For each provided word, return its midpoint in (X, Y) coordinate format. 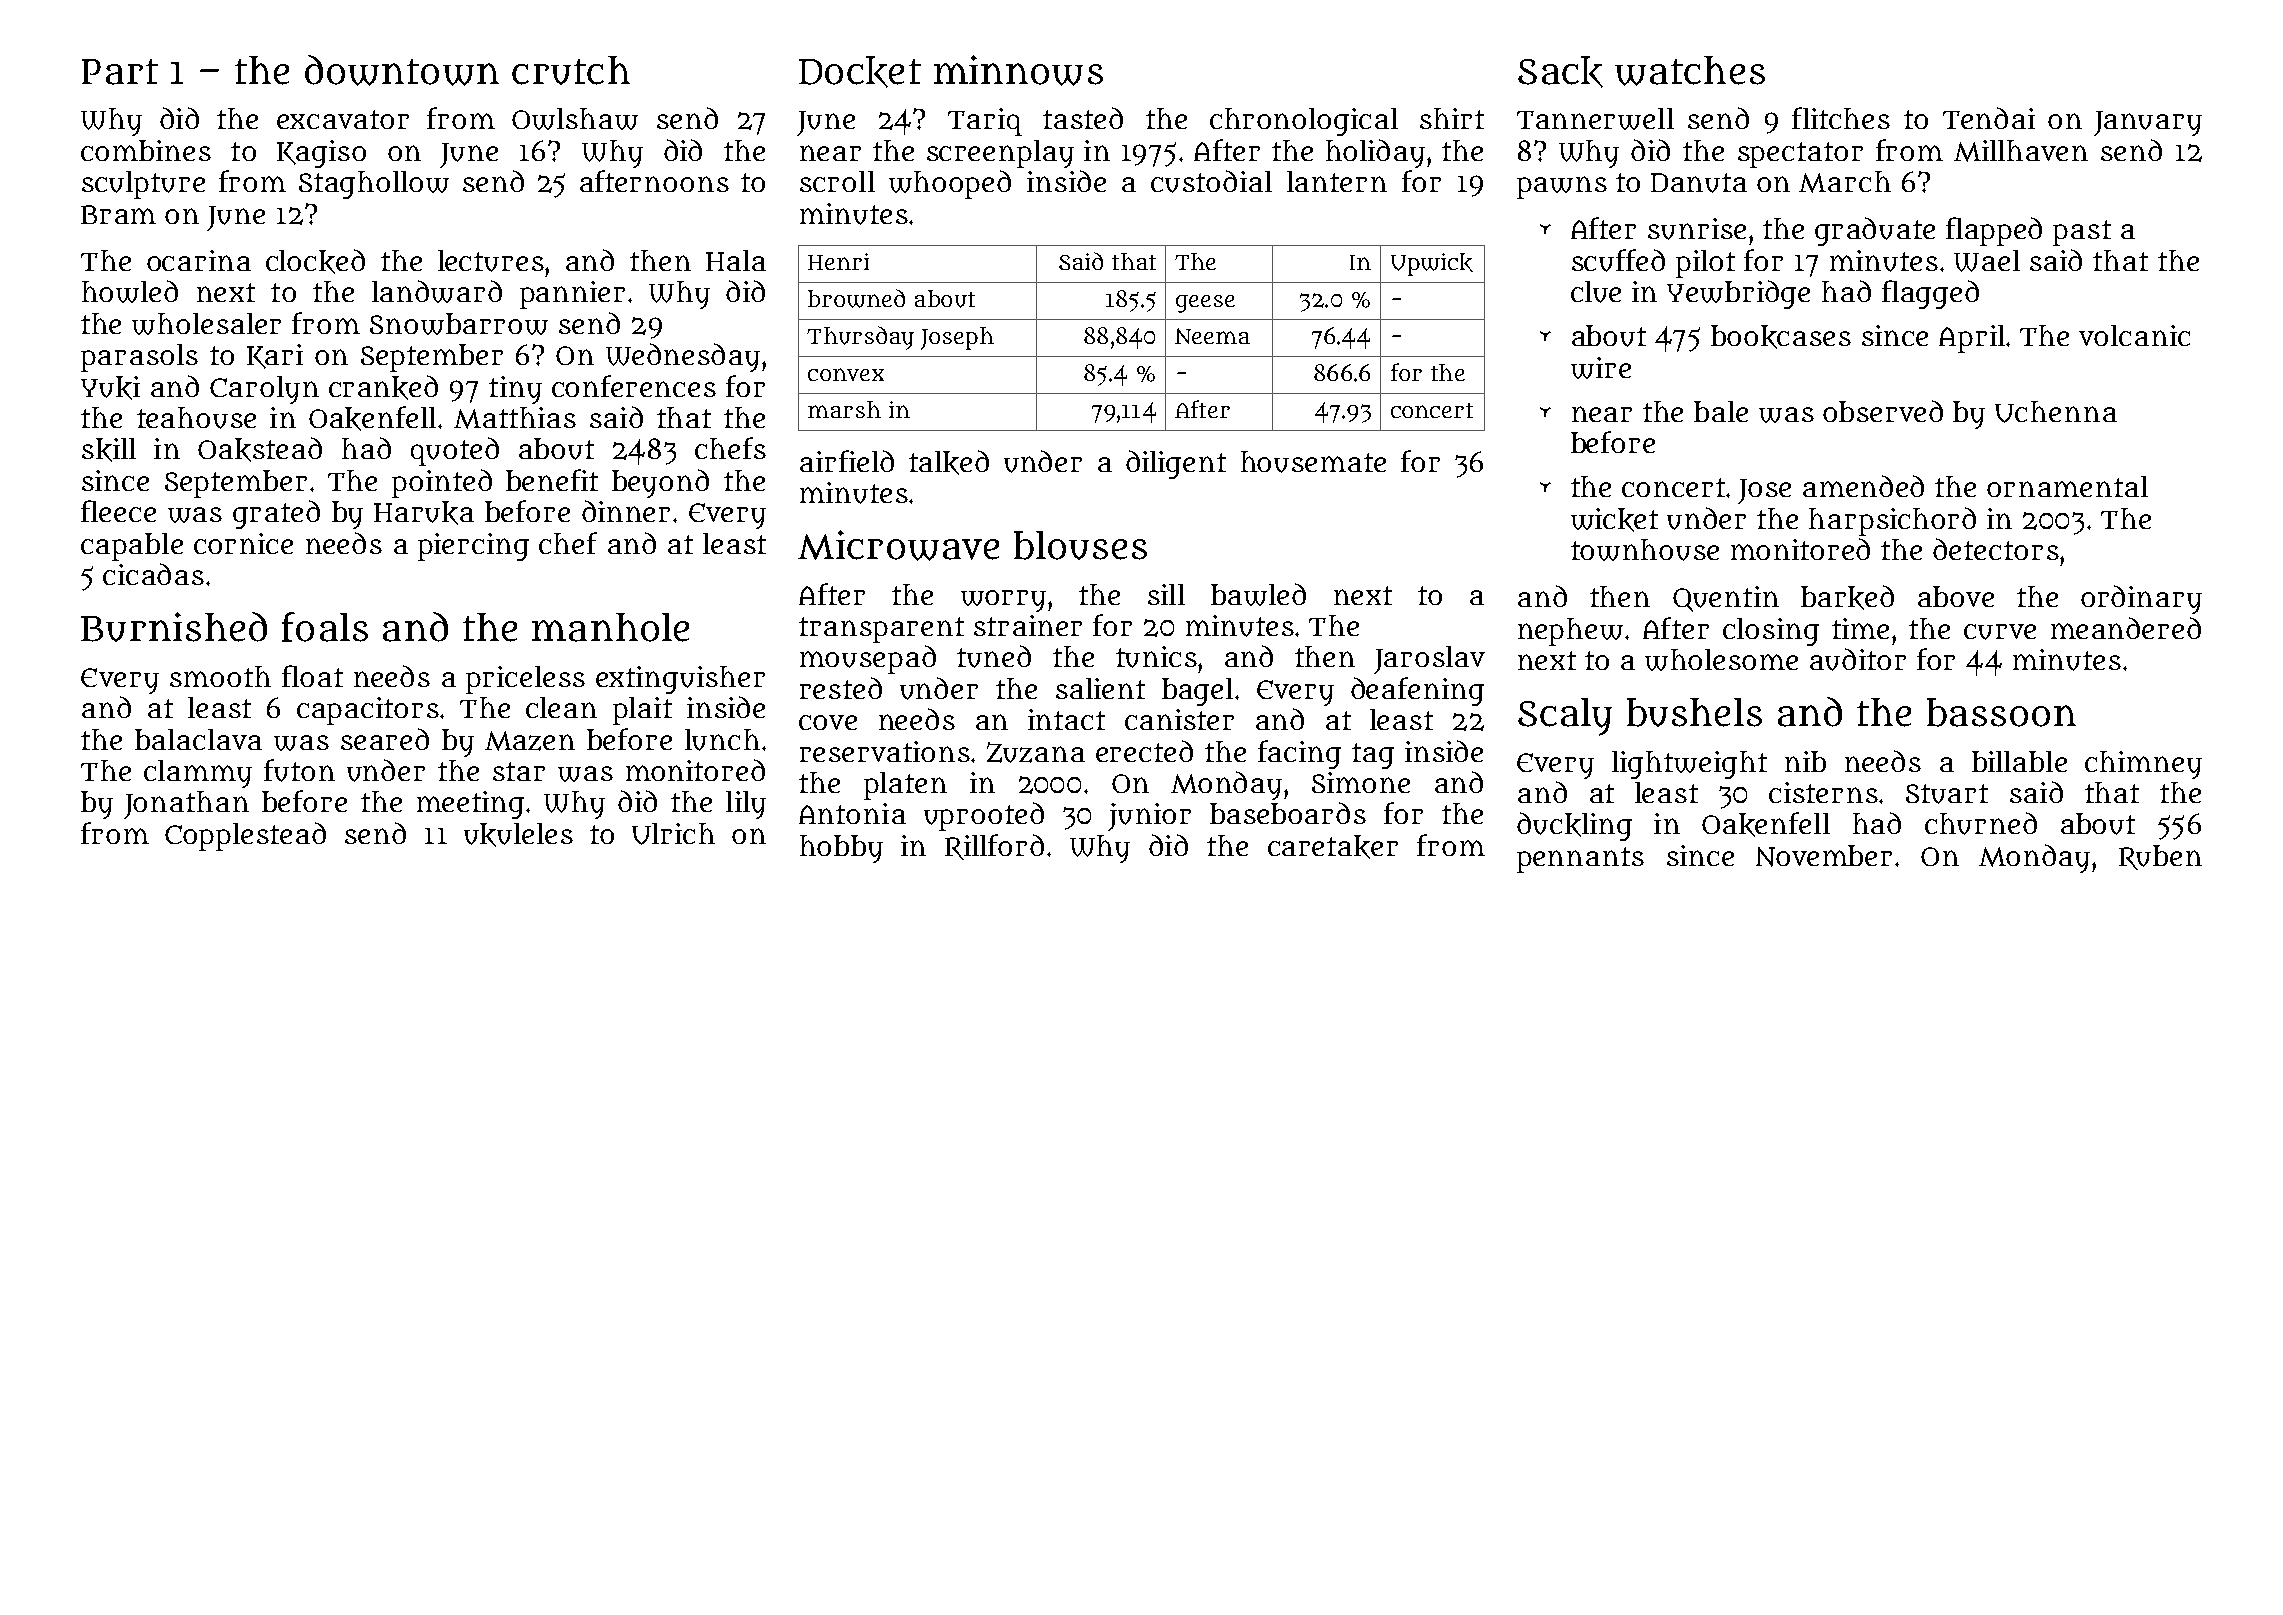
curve (2000, 632)
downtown (402, 70)
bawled (1258, 594)
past (2082, 233)
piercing (473, 547)
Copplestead (245, 836)
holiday (1375, 153)
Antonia (852, 813)
